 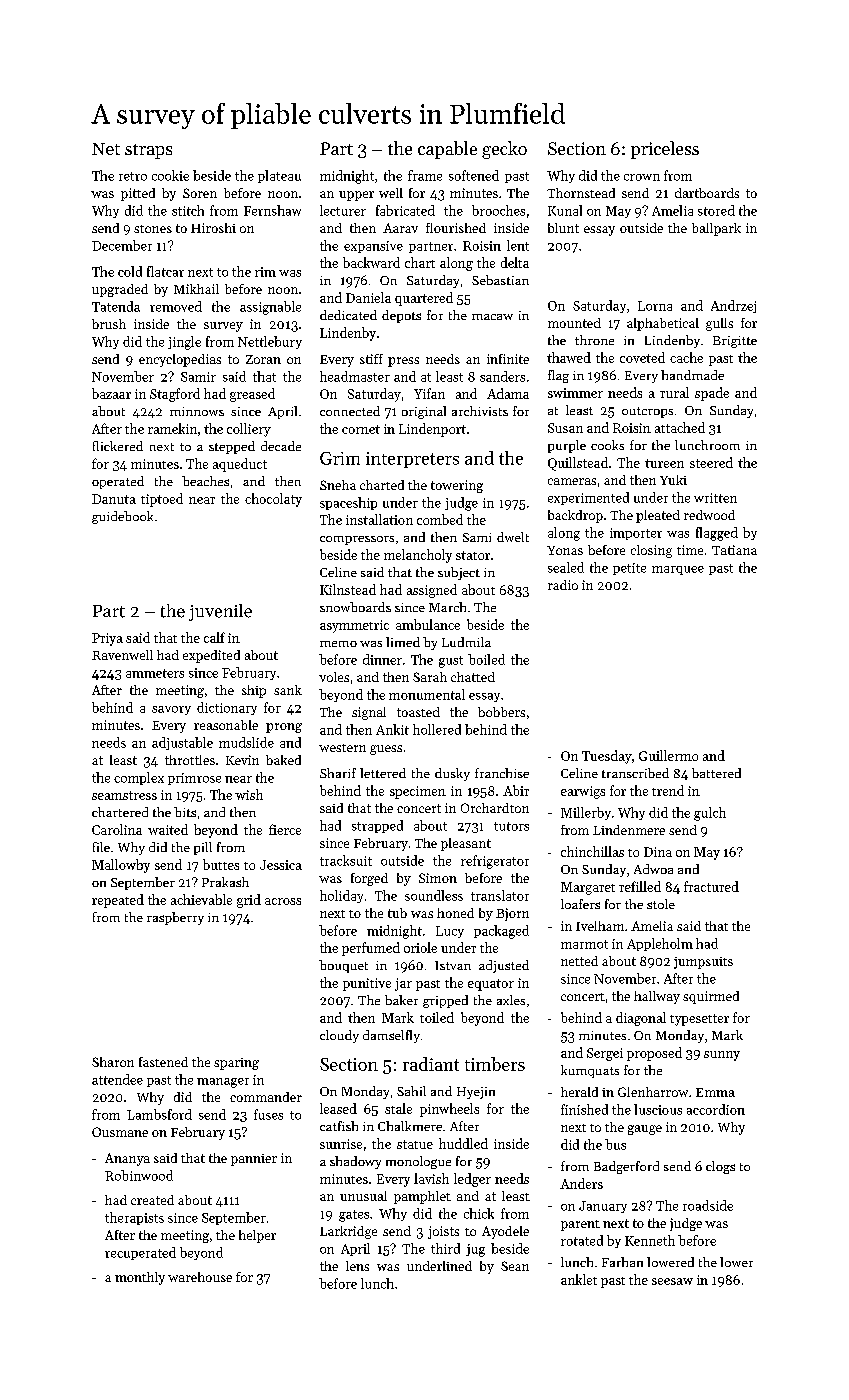 I want to click on redwood, so click(x=709, y=515).
